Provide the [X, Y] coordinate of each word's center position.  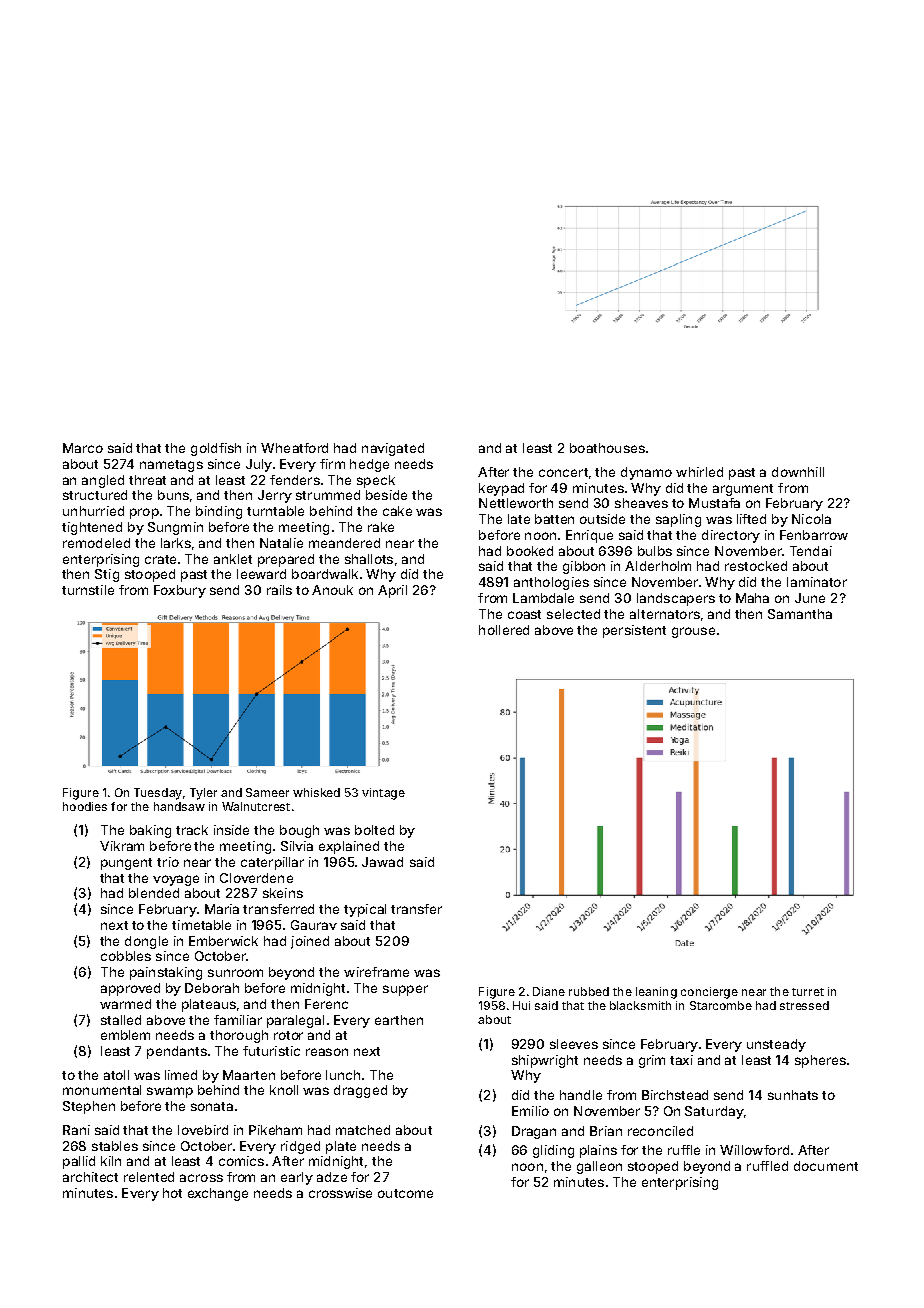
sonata [212, 1106]
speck [376, 481]
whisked [316, 792]
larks [176, 543]
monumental [102, 1090]
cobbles [126, 956]
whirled [699, 472]
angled [103, 481]
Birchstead [675, 1095]
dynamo [646, 473]
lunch [343, 1075]
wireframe [376, 972]
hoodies [85, 806]
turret [808, 992]
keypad [501, 489]
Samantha [800, 614]
